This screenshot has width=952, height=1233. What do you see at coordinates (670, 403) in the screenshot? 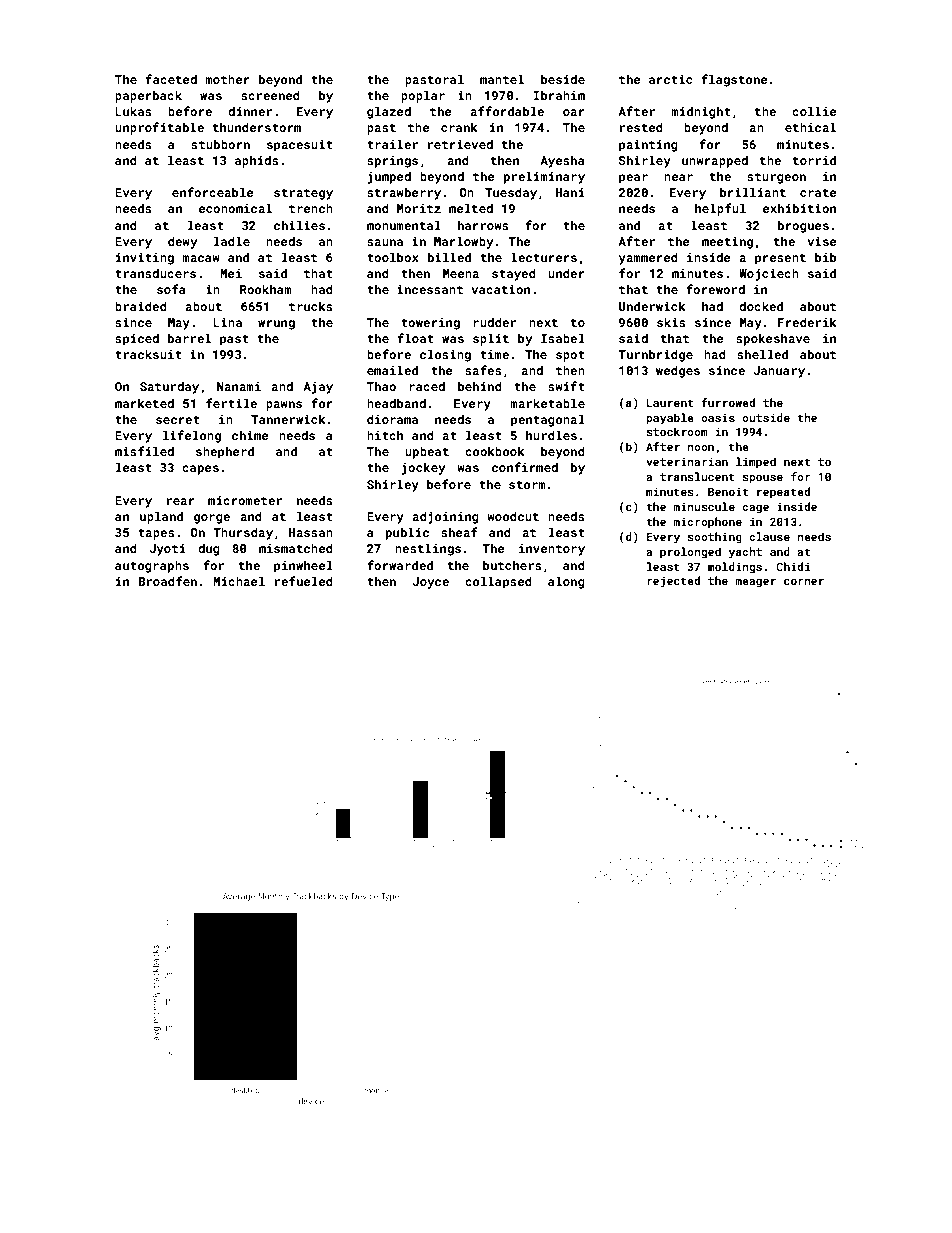
I see `Laurent` at bounding box center [670, 403].
